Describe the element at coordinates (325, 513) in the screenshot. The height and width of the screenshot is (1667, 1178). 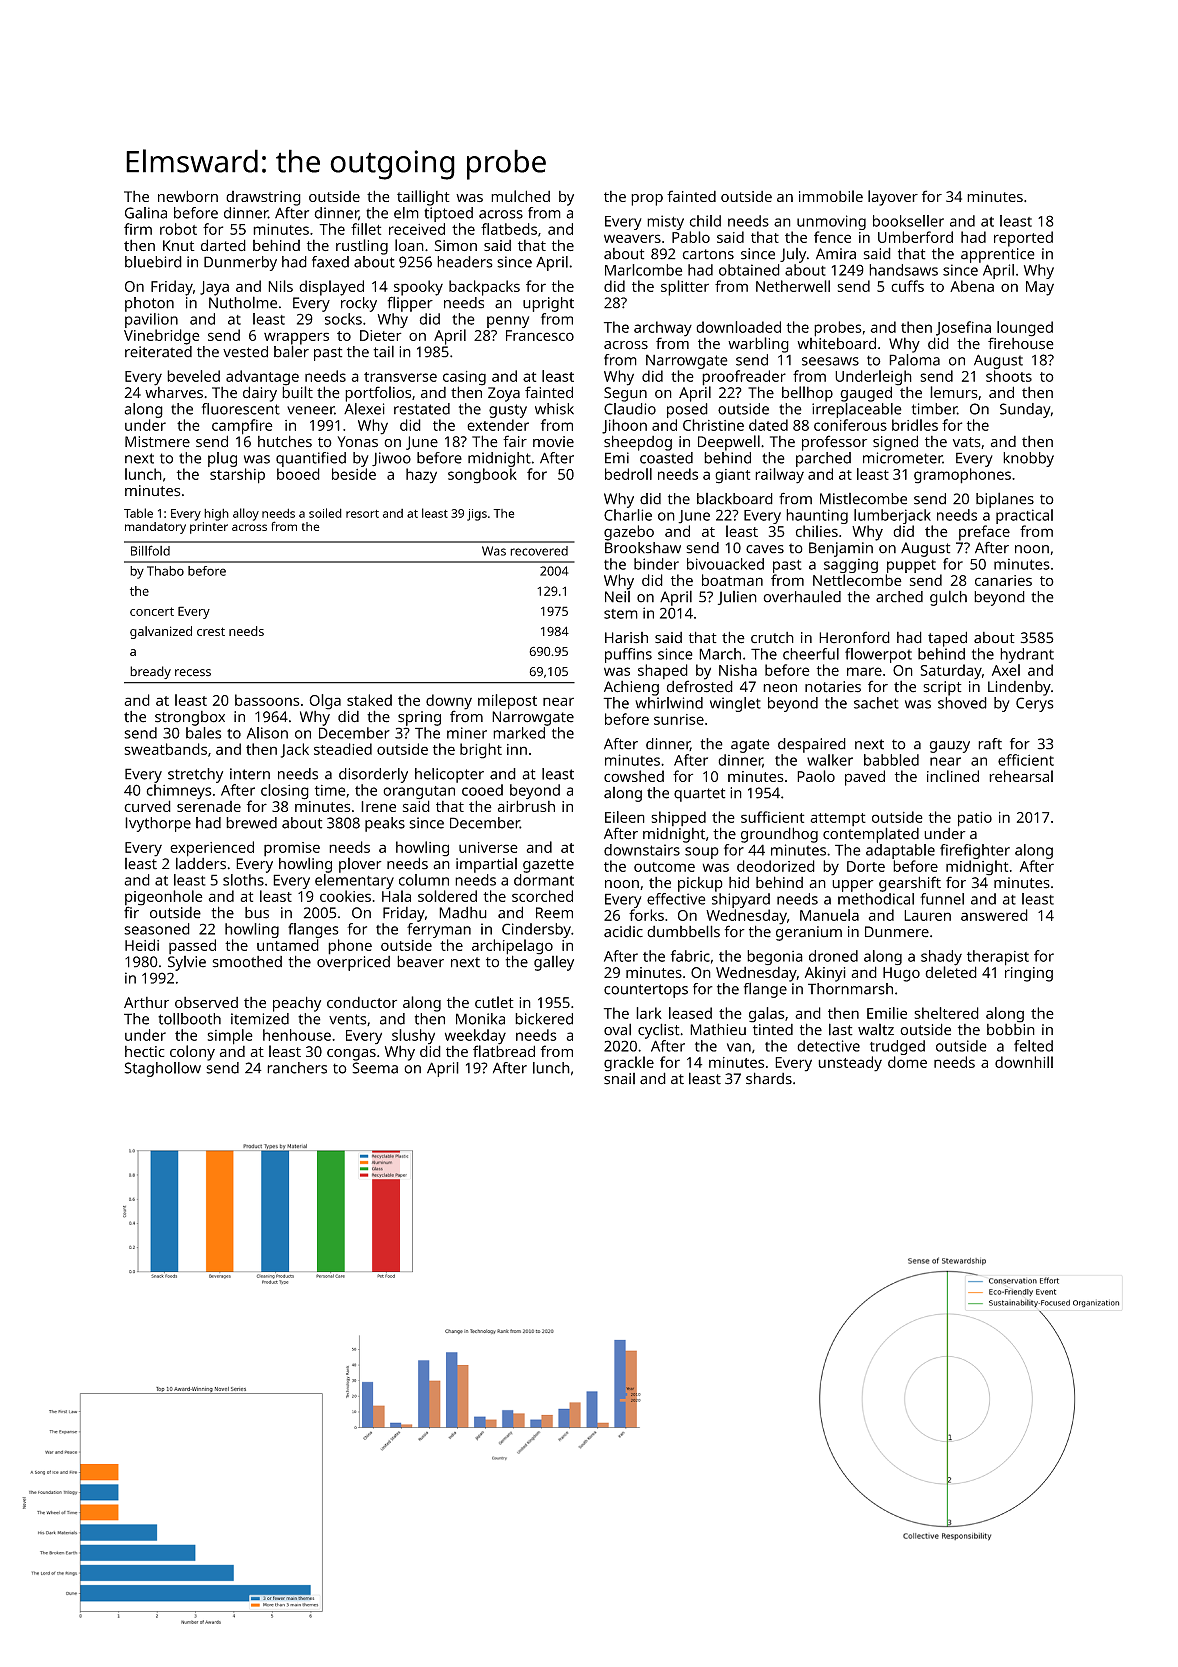
I see `soiled` at that location.
